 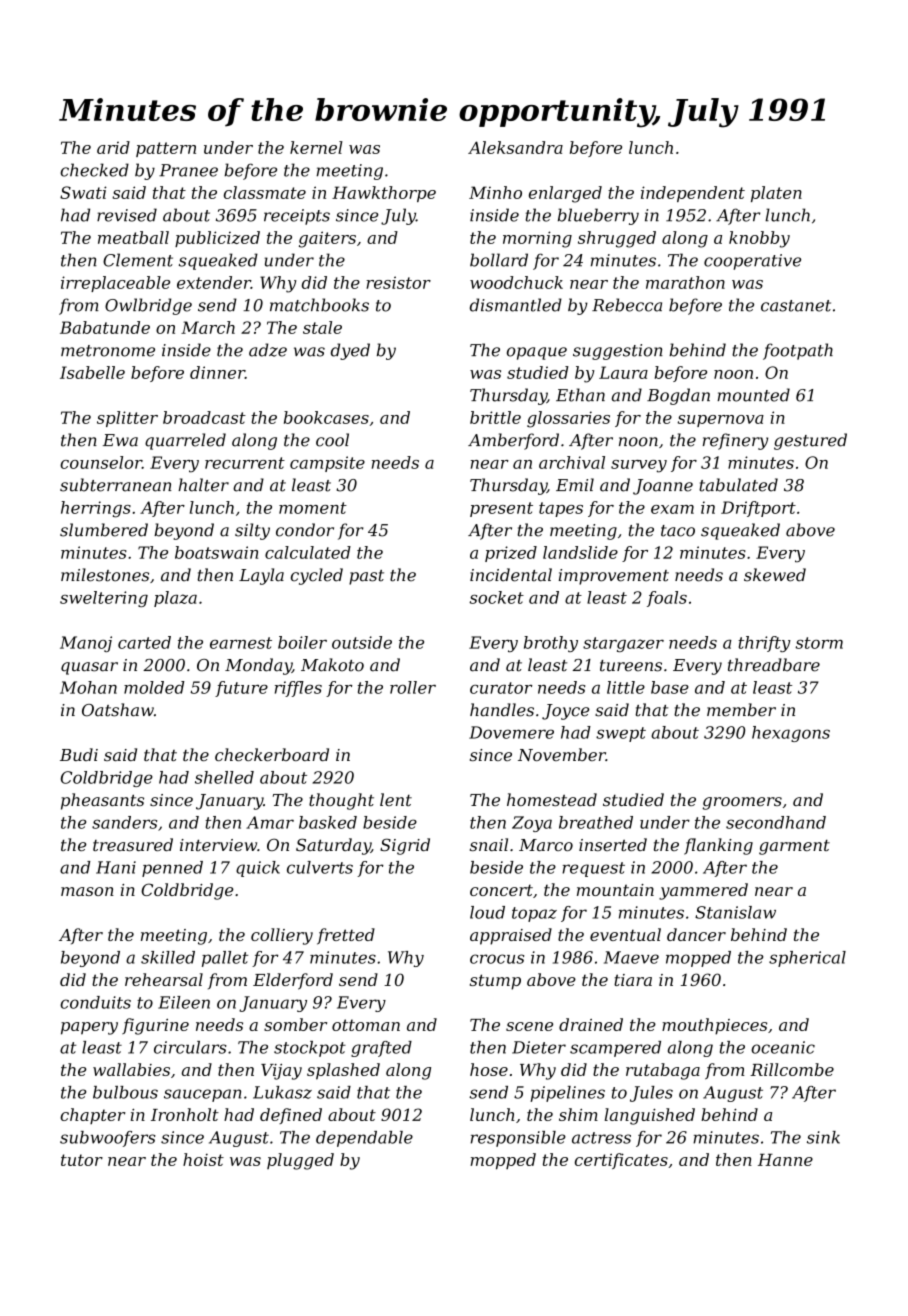 What do you see at coordinates (501, 509) in the page?
I see `present` at bounding box center [501, 509].
